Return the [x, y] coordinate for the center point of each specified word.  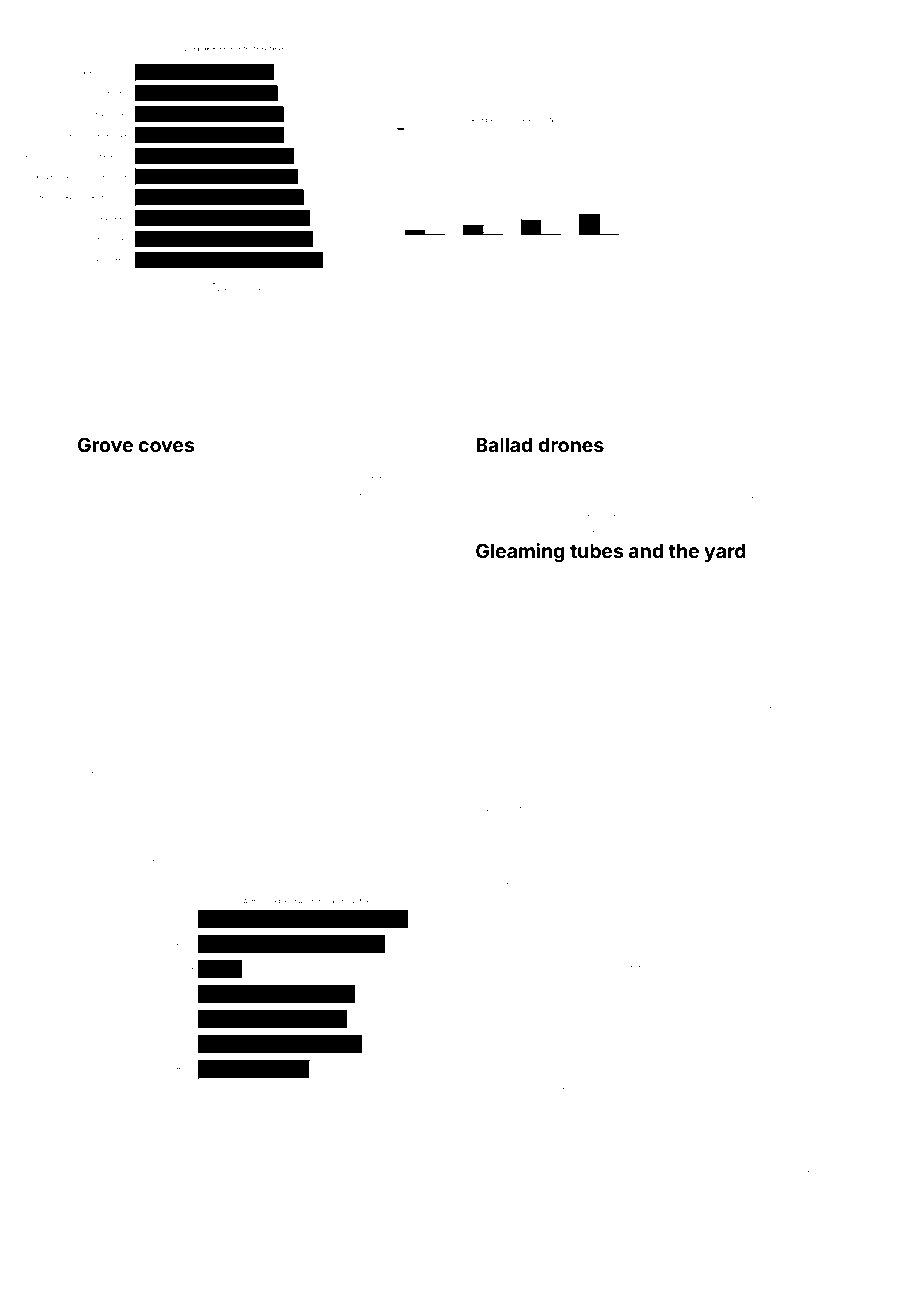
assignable [368, 621]
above [523, 1066]
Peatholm [675, 493]
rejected [670, 513]
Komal [215, 875]
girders [180, 638]
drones [571, 445]
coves [166, 446]
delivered [236, 1116]
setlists [494, 1171]
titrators [721, 1106]
